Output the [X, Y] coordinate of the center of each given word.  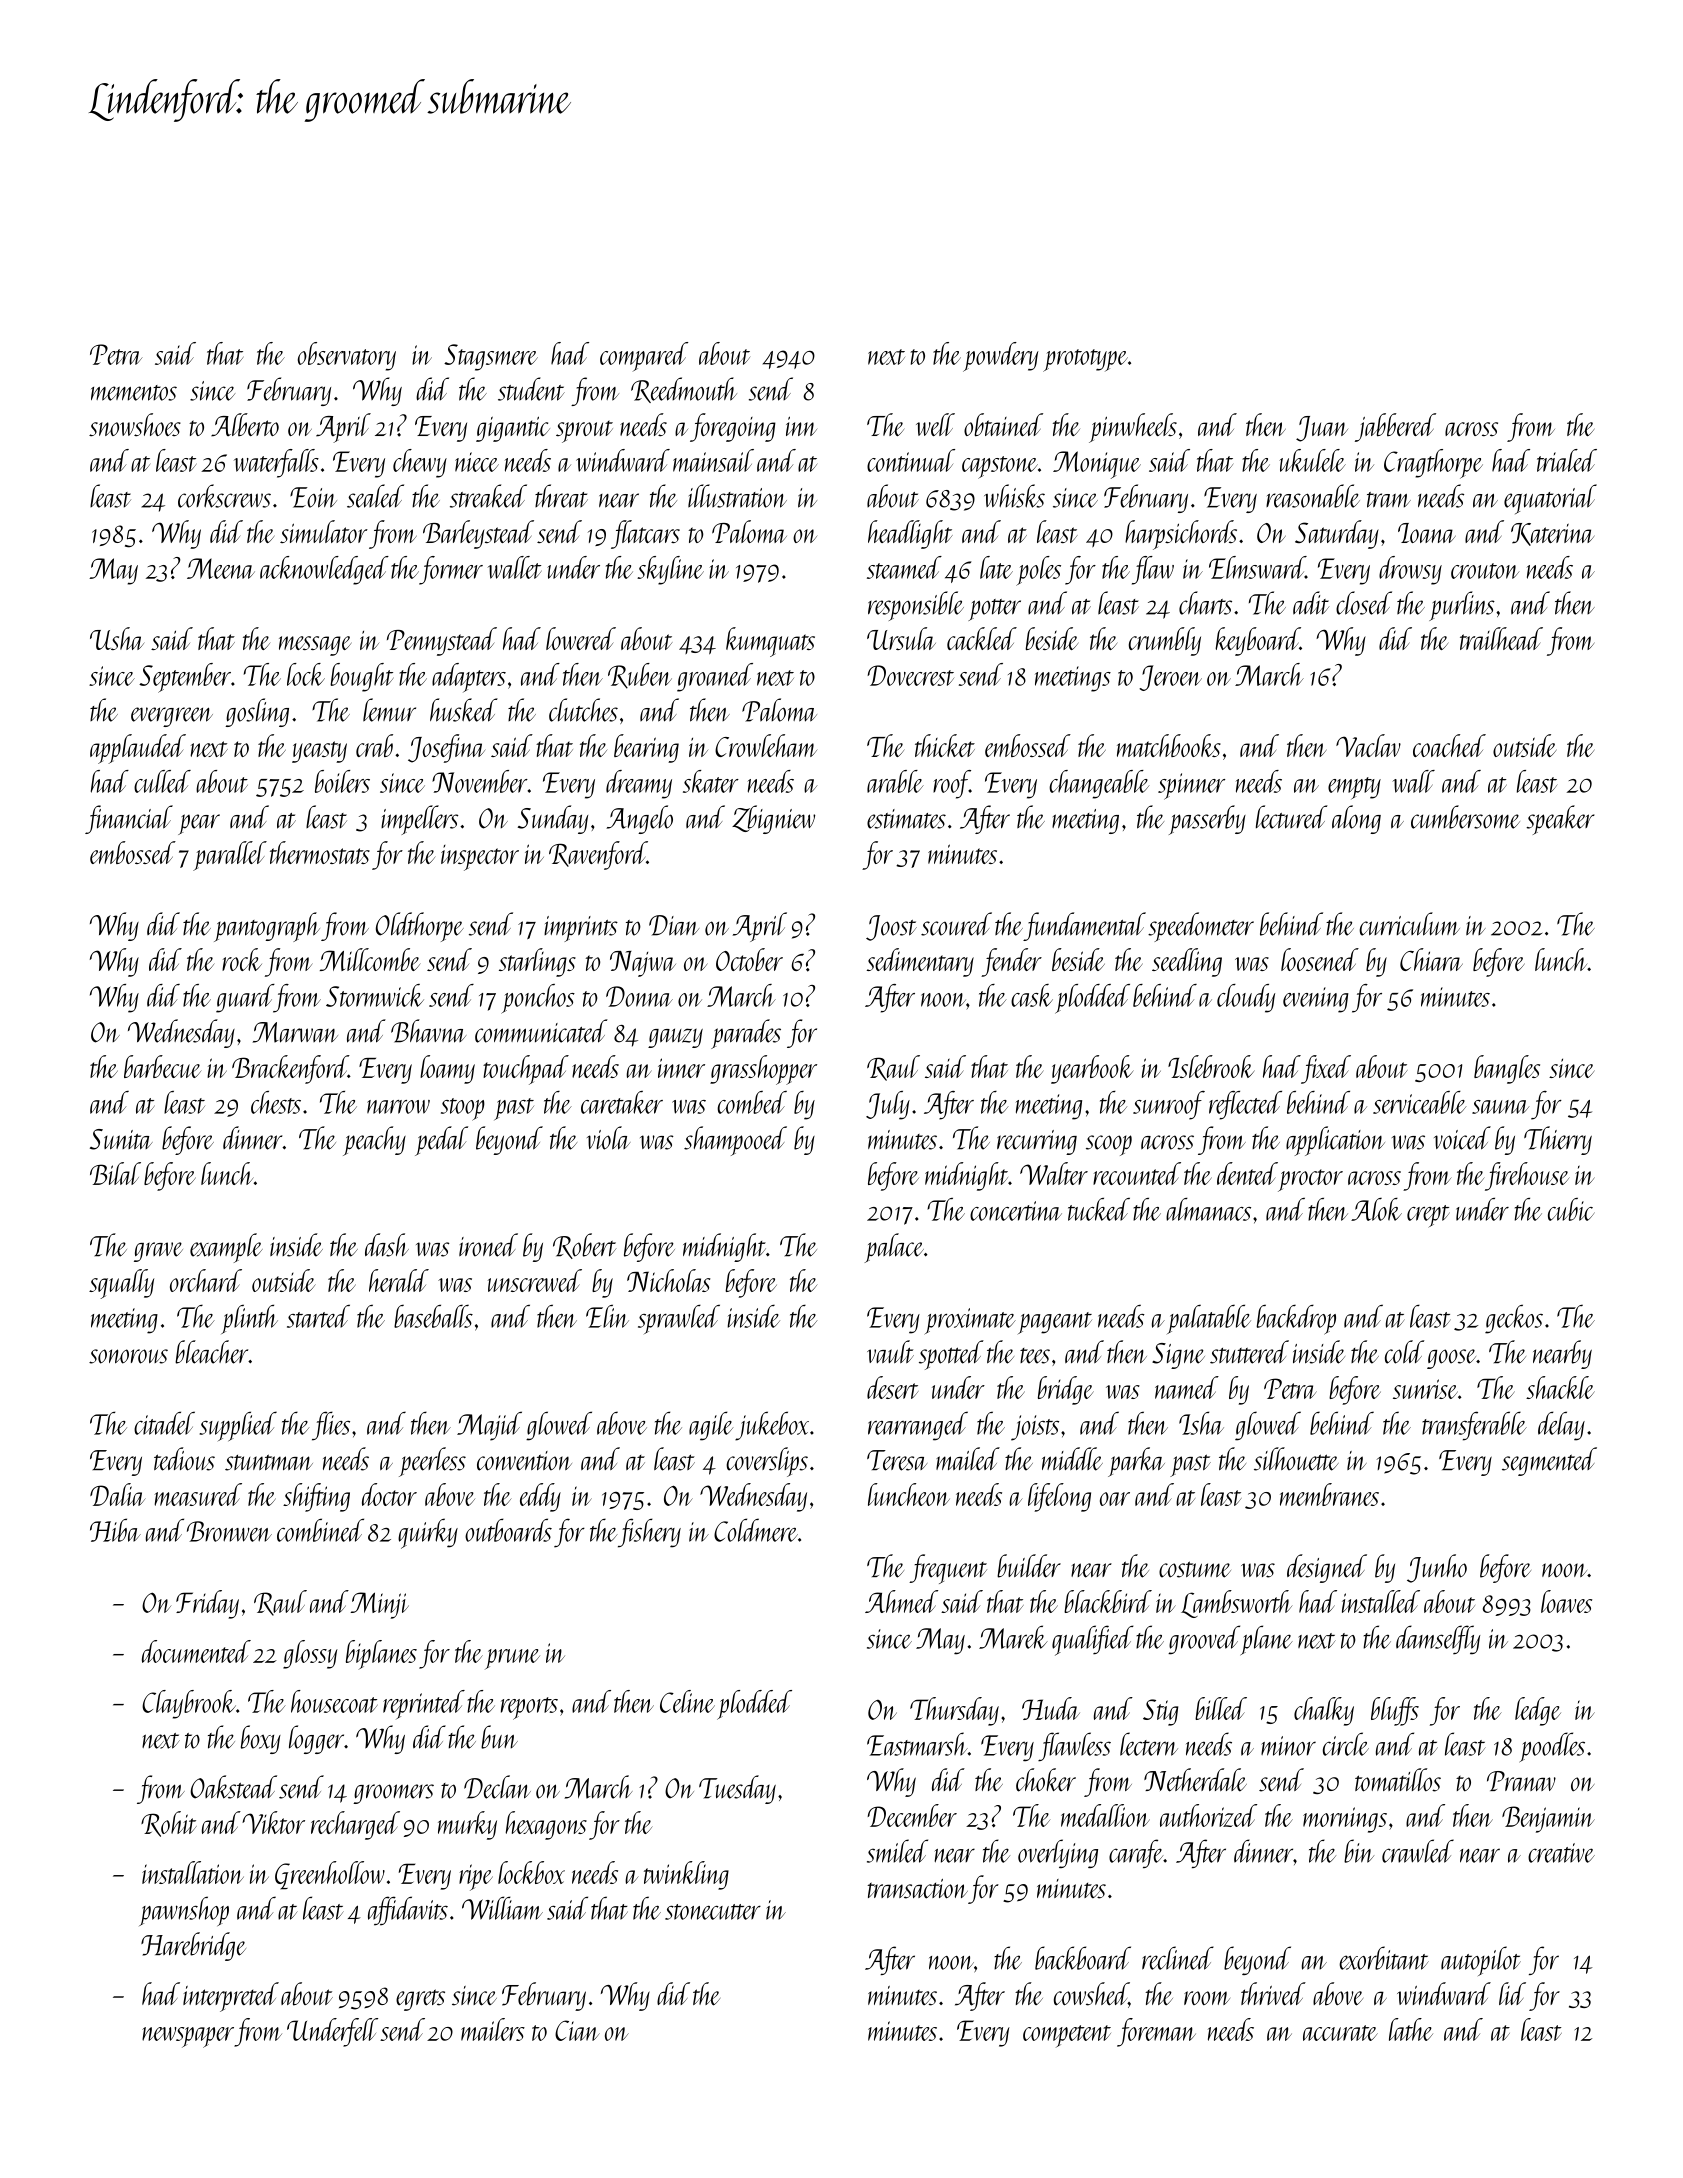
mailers [493, 2029]
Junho [1437, 1568]
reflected [1245, 1105]
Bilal [115, 1173]
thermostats [320, 852]
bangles [1507, 1069]
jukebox [772, 1426]
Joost [891, 928]
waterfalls [276, 463]
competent [1067, 2036]
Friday [207, 1604]
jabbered [1395, 427]
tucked [1099, 1209]
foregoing [733, 427]
